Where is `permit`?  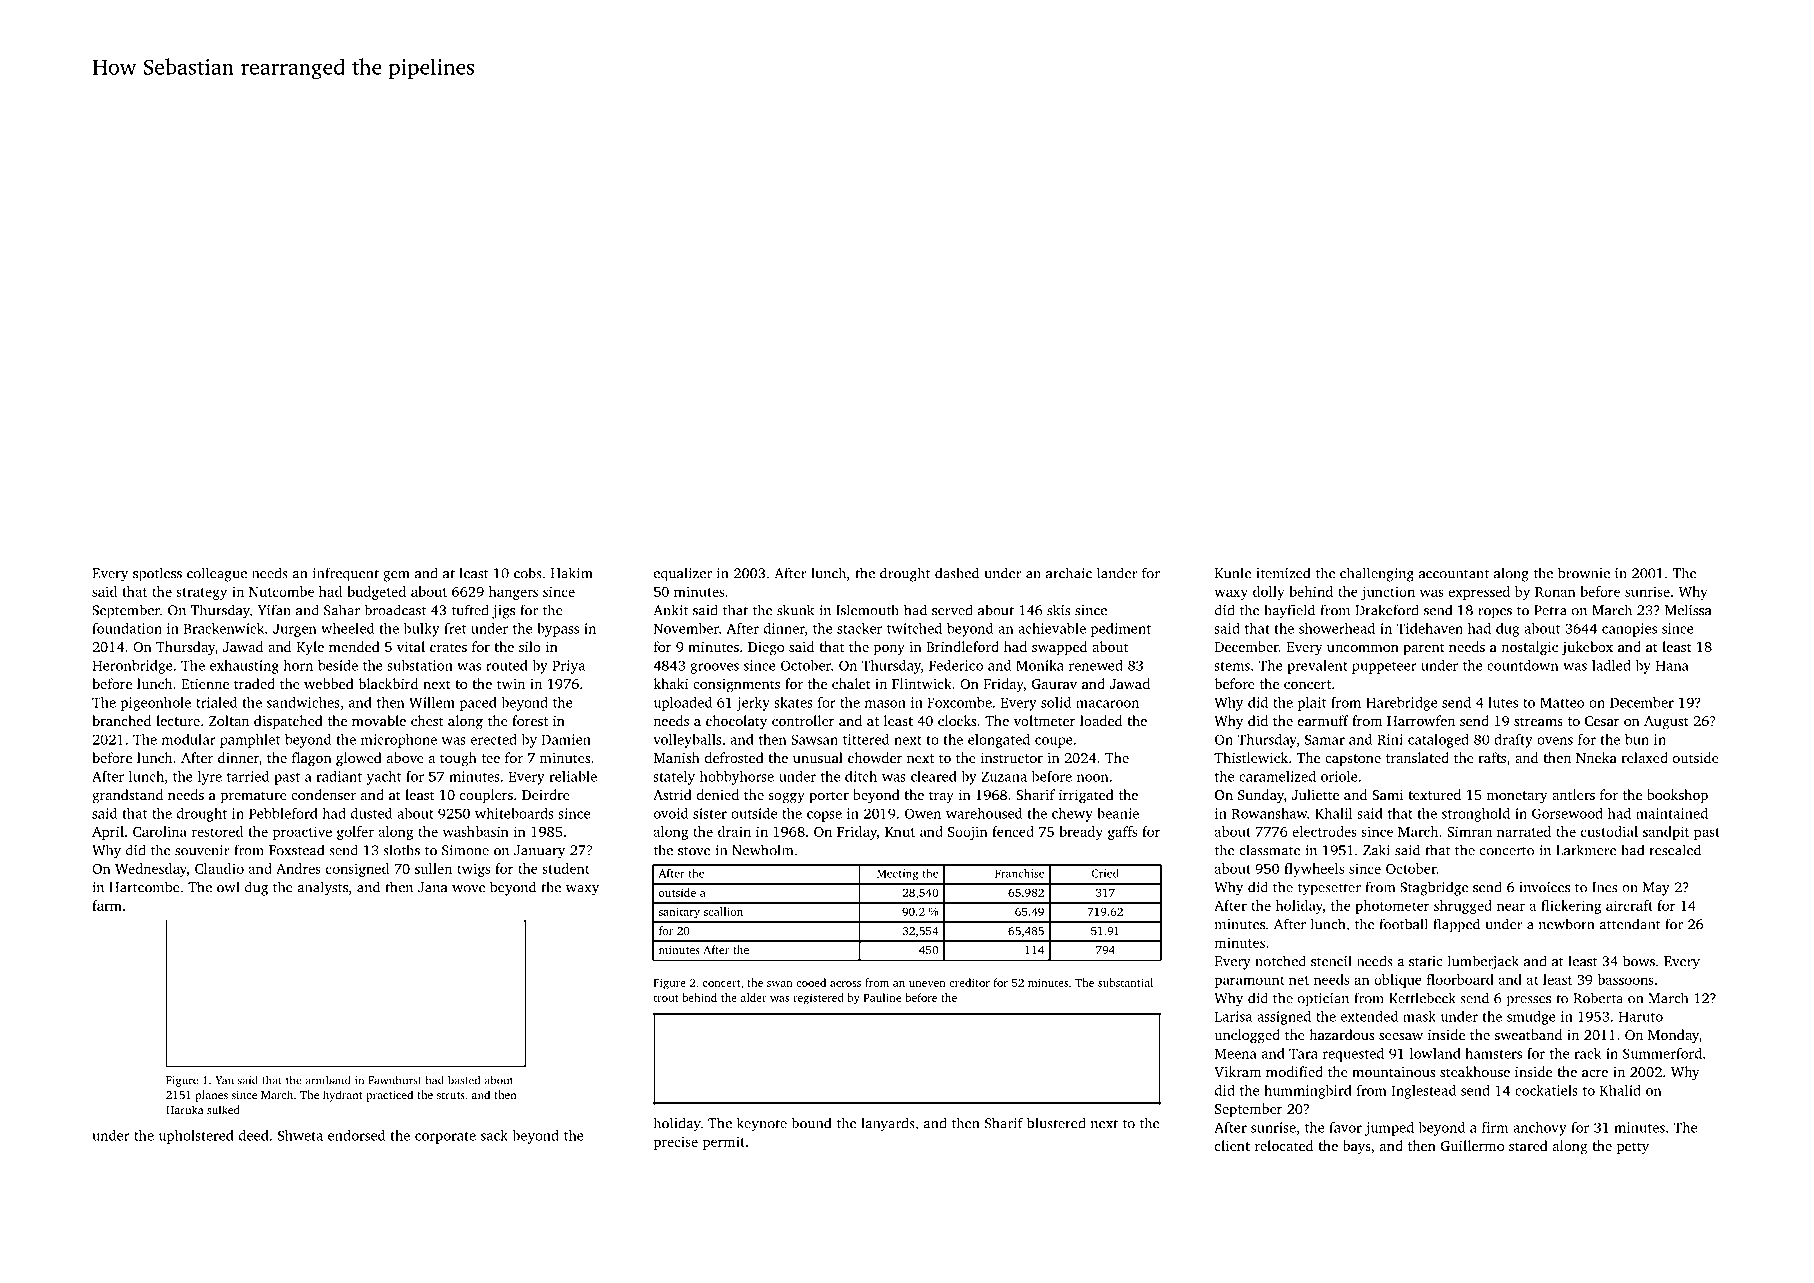
permit is located at coordinates (724, 1143).
